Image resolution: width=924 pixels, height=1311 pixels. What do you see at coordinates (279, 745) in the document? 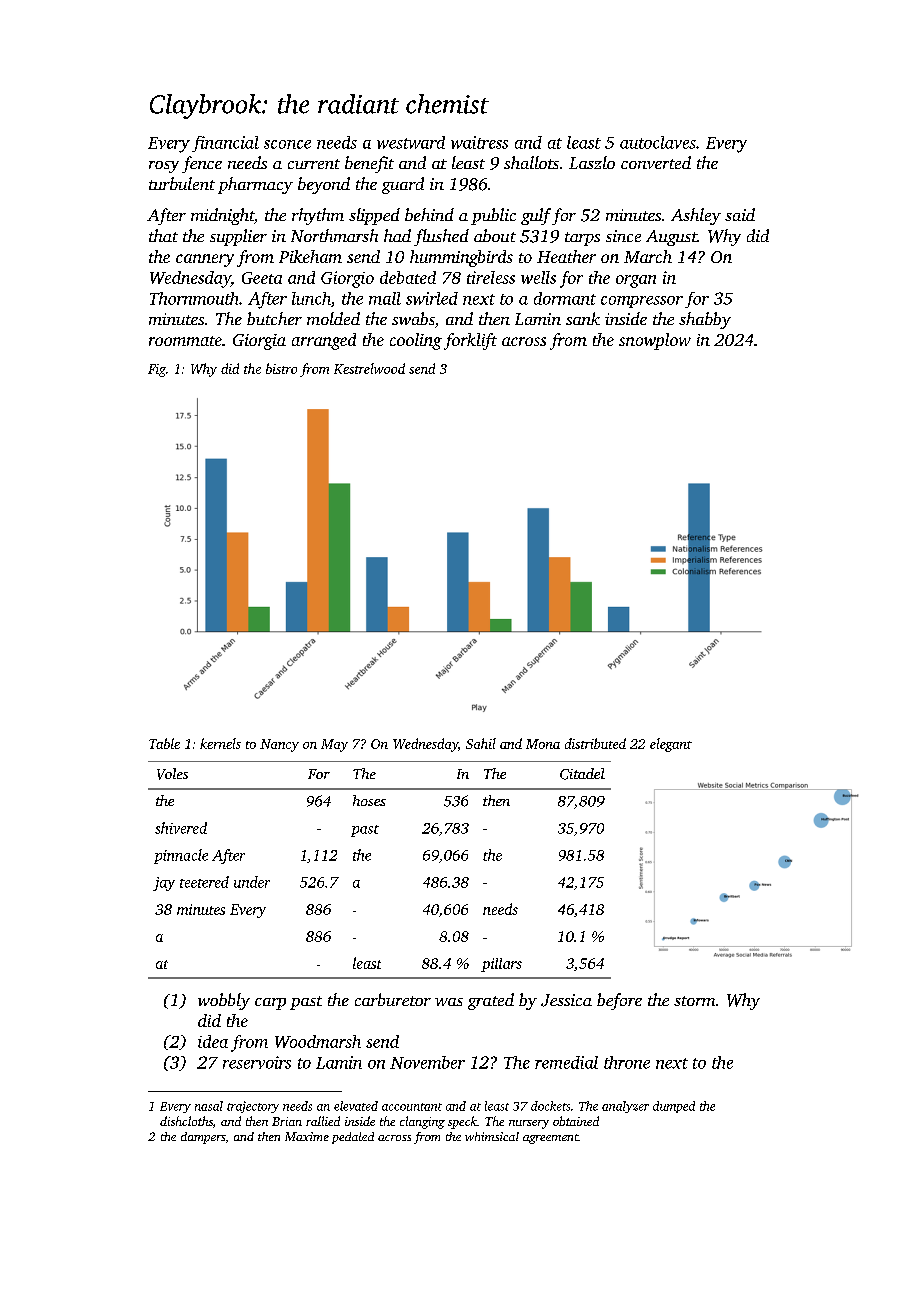
I see `Nancy` at bounding box center [279, 745].
